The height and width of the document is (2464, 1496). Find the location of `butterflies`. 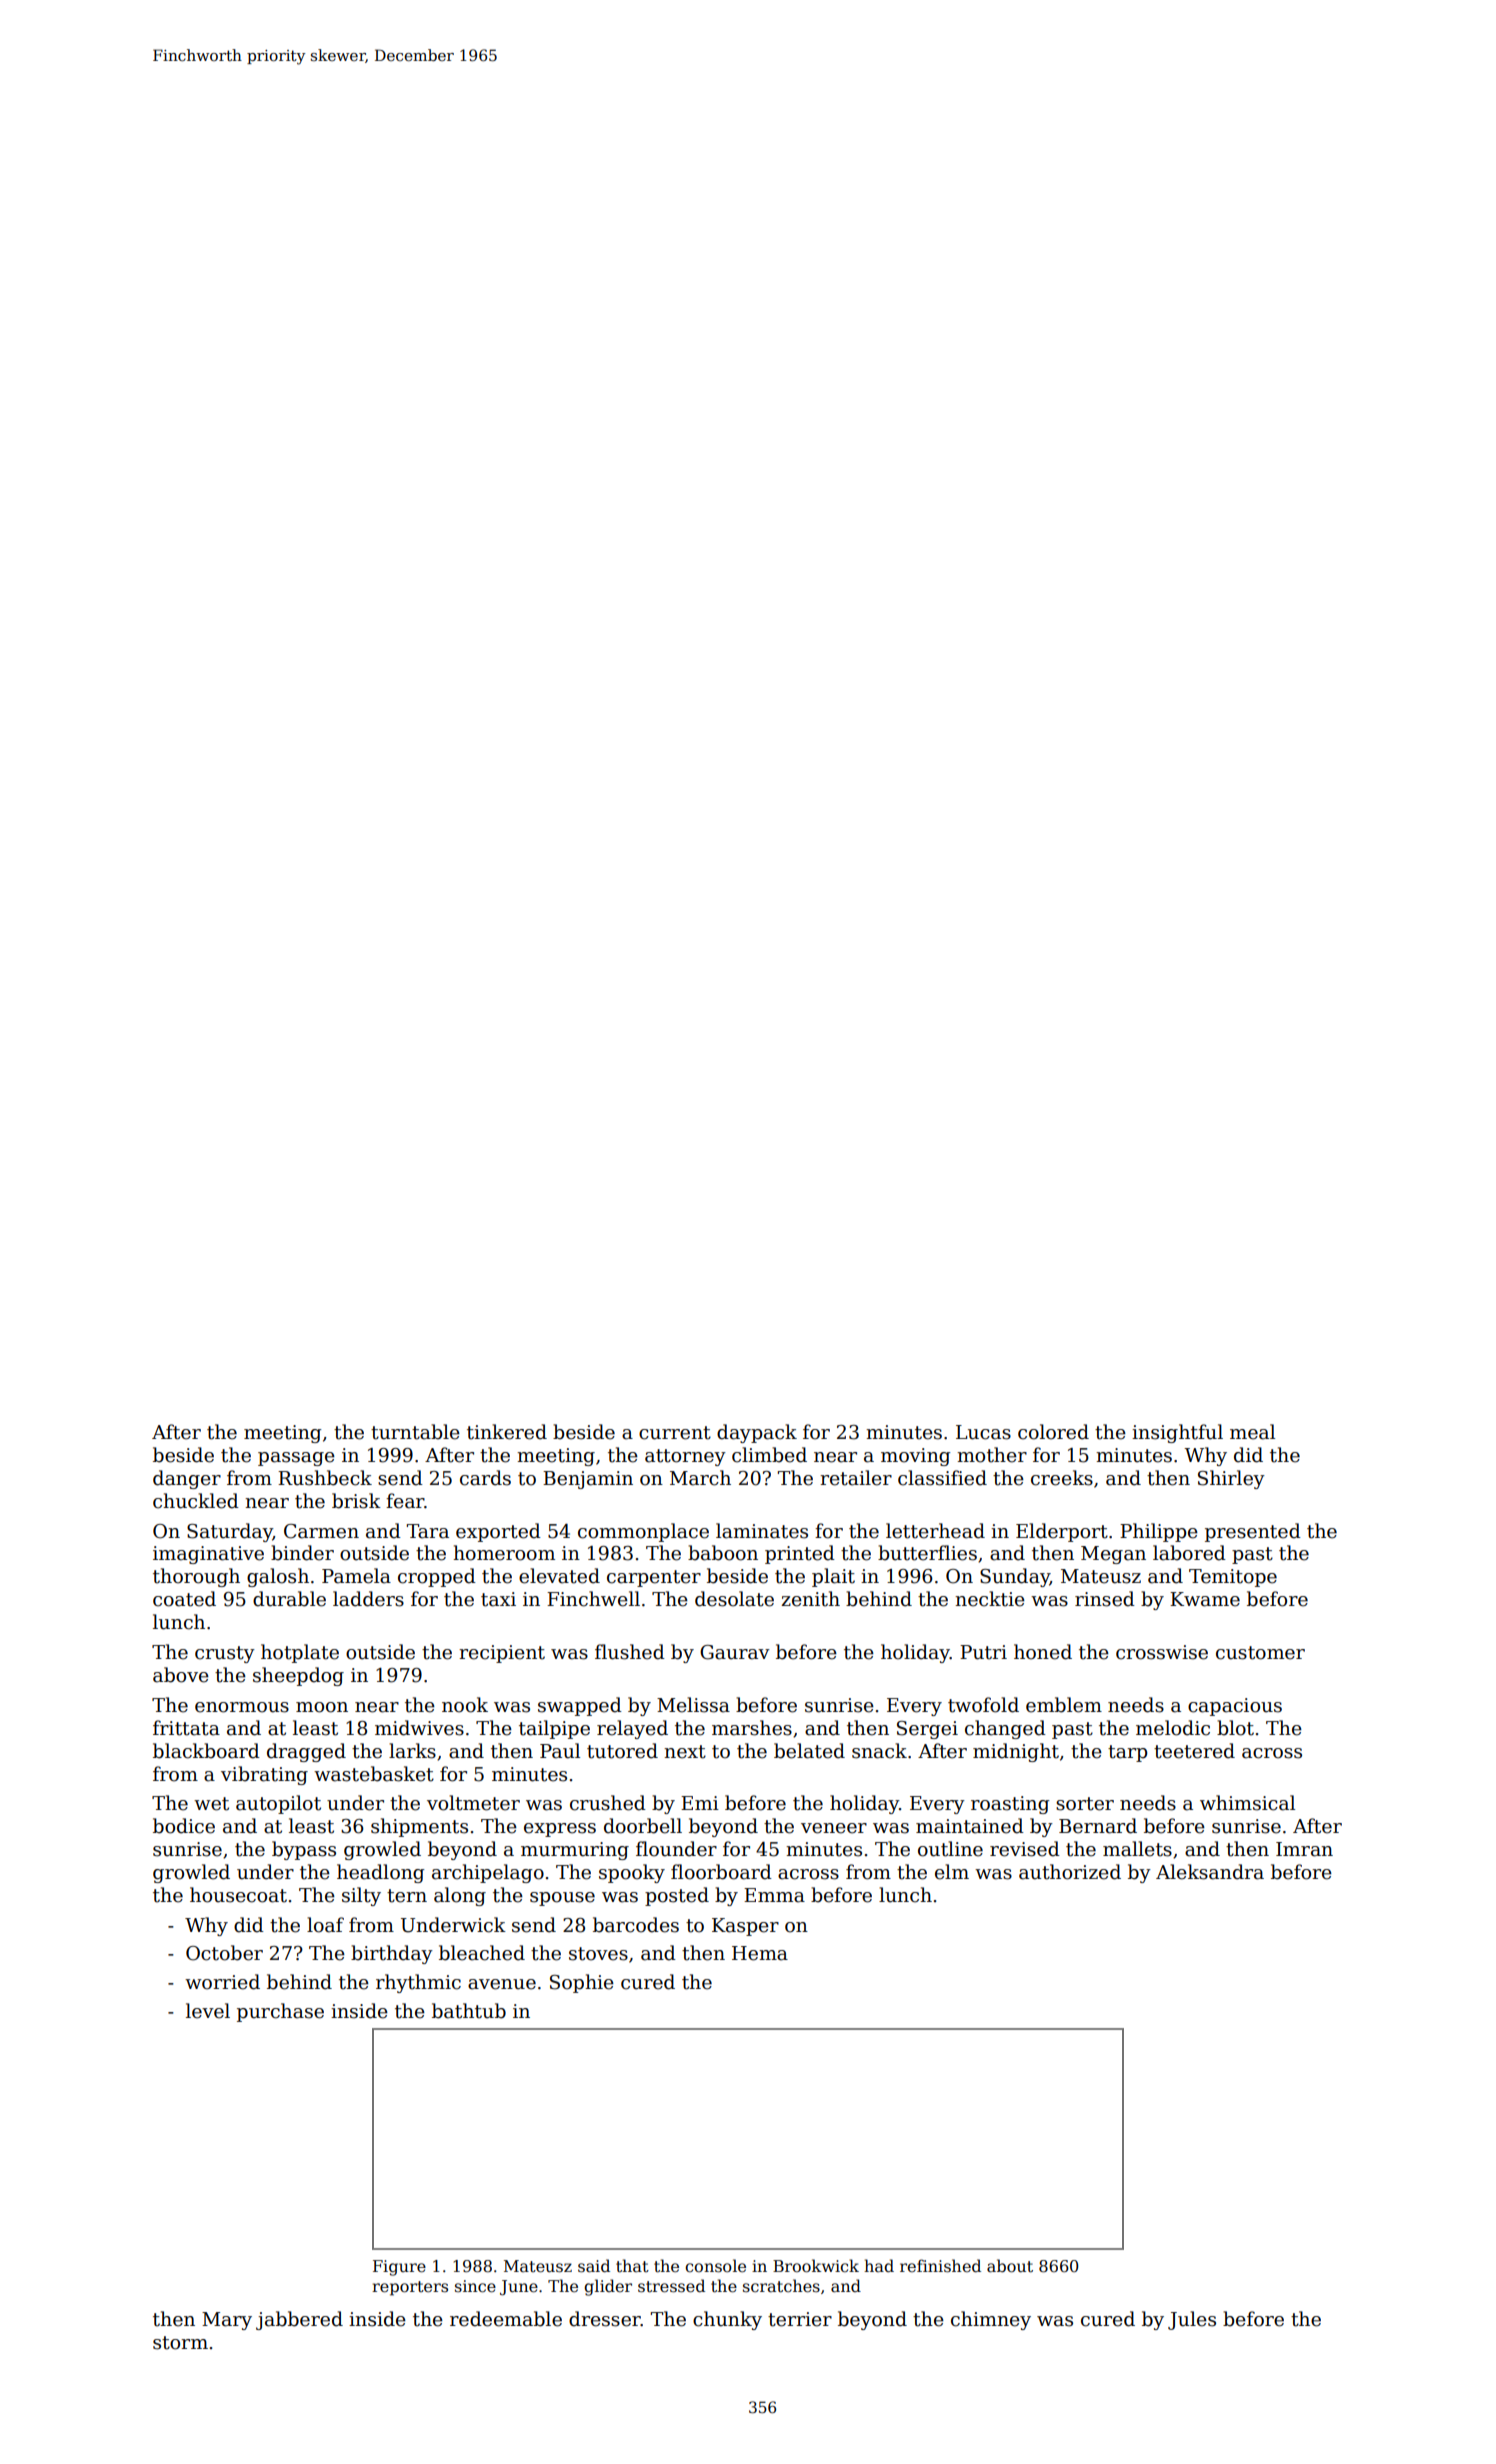

butterflies is located at coordinates (927, 1553).
